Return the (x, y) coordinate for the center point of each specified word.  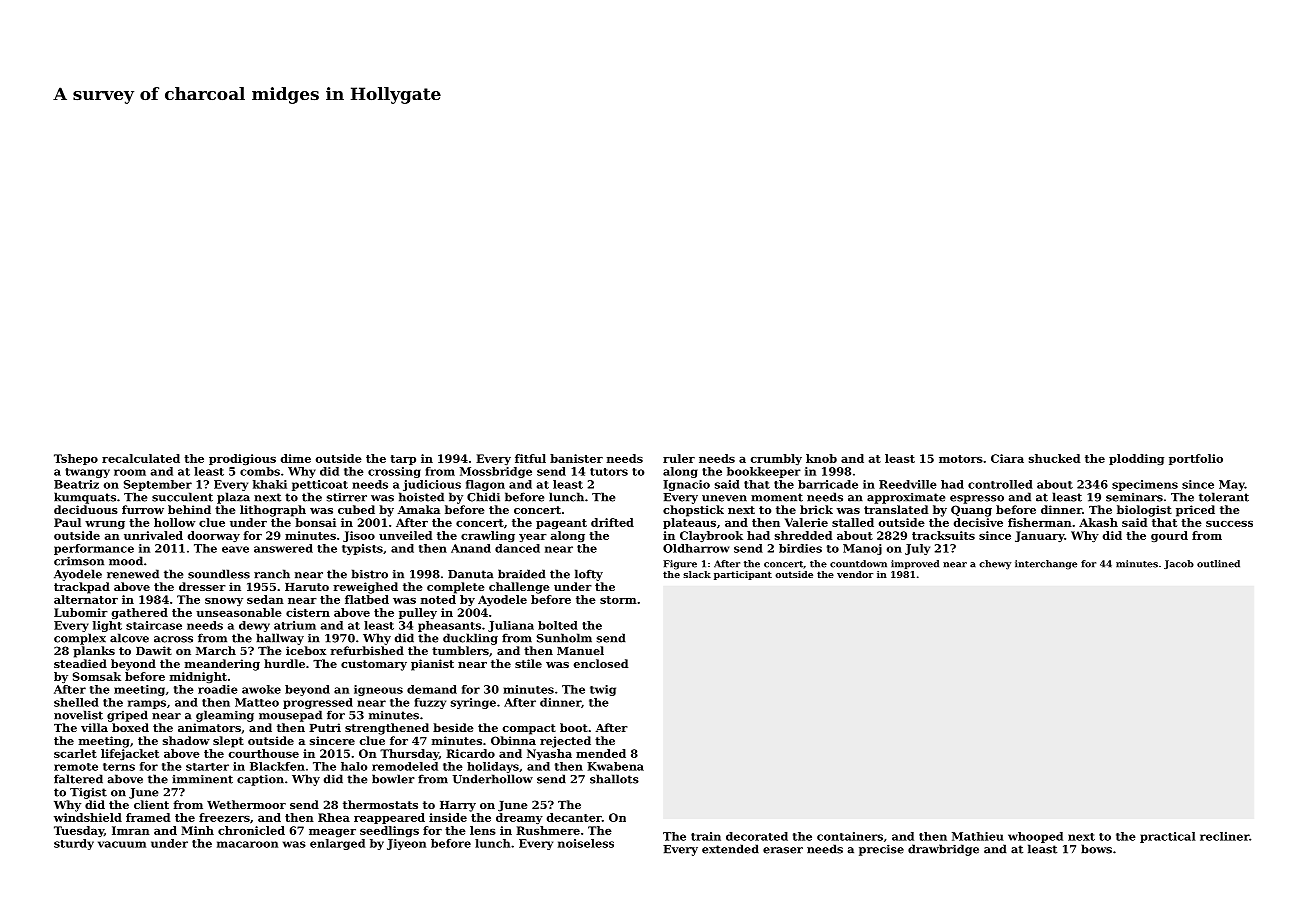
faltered (78, 779)
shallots (614, 779)
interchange (1046, 565)
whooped (1035, 837)
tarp (403, 460)
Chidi (483, 497)
